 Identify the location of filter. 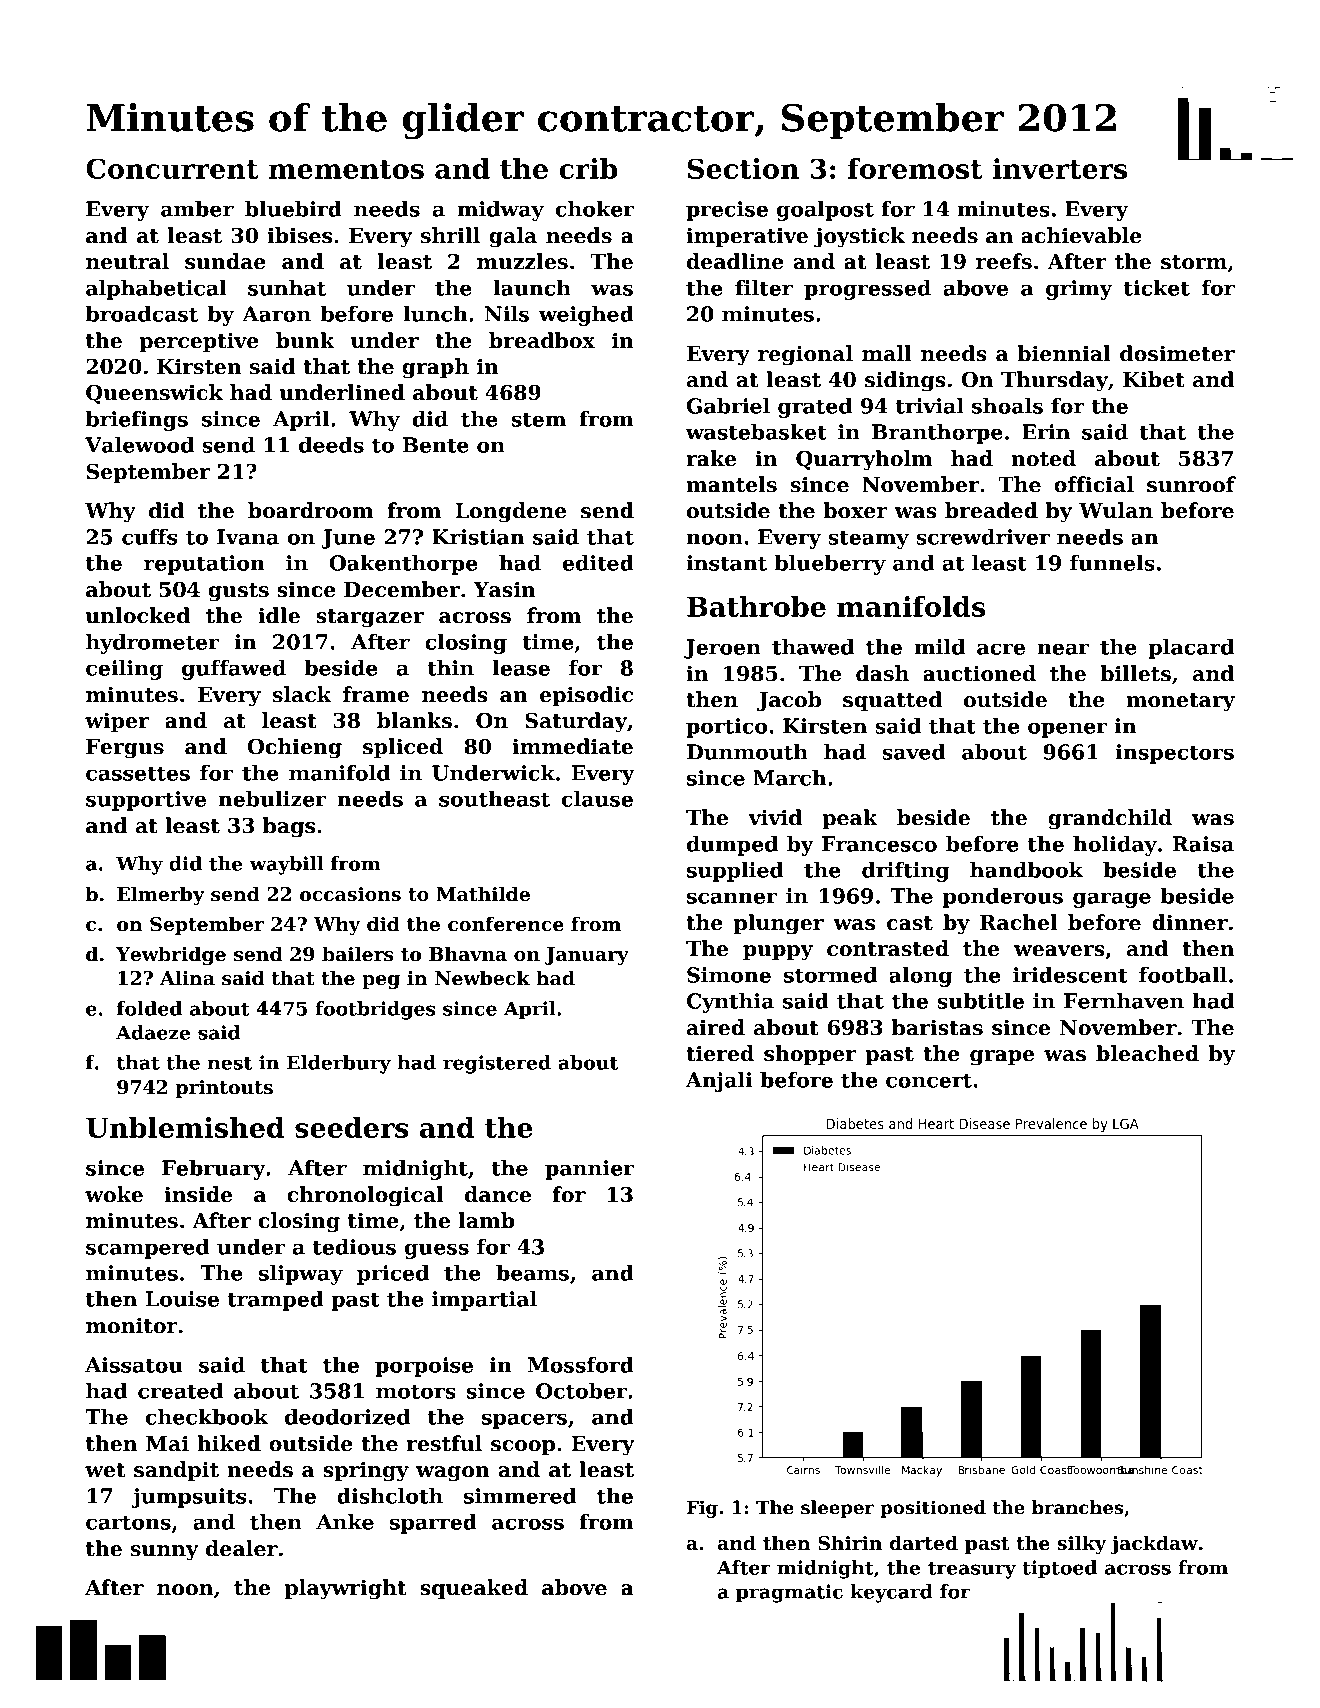
(764, 288).
